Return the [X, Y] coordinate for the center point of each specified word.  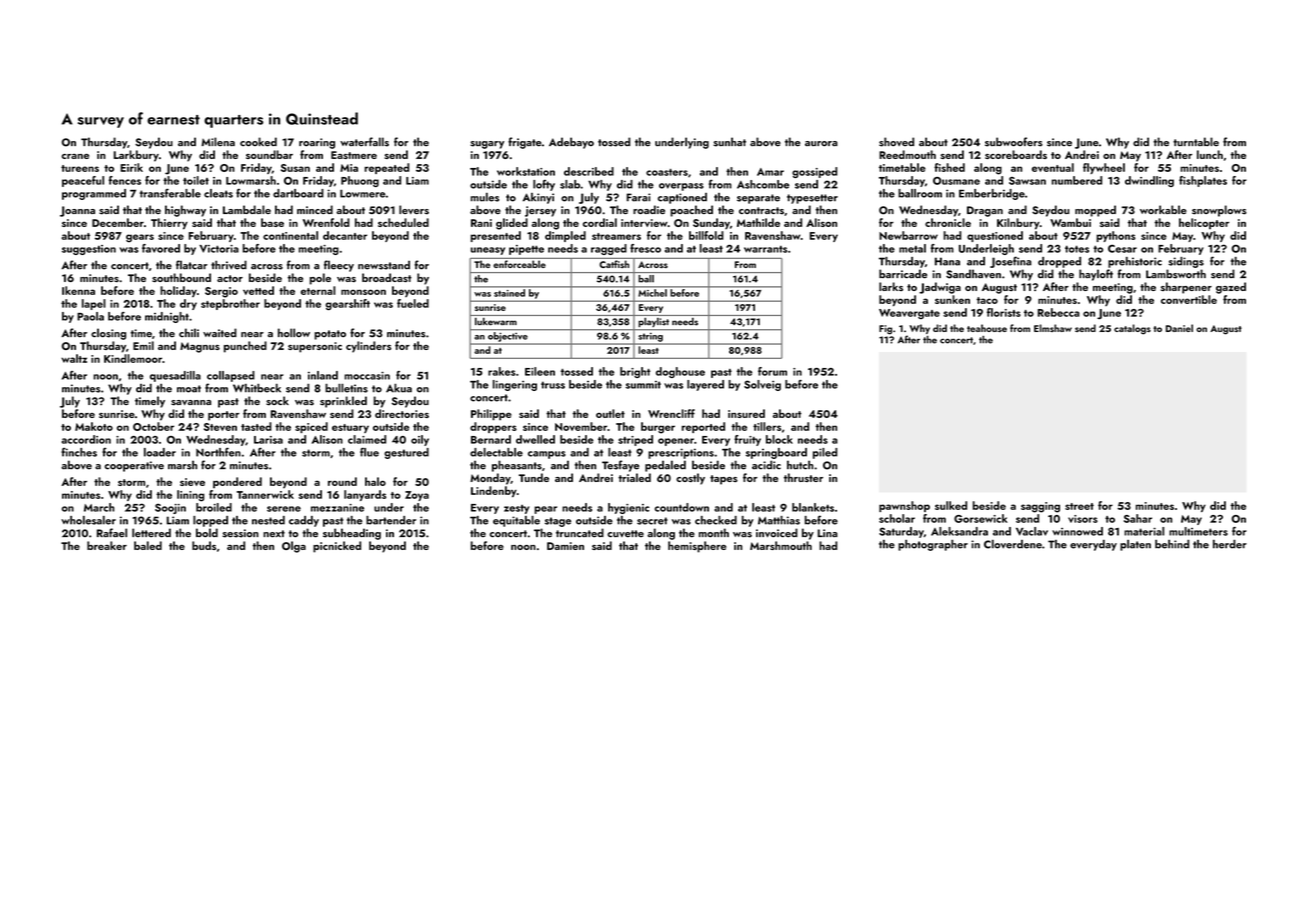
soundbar [269, 154]
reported [703, 427]
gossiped [814, 172]
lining [190, 496]
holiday [178, 291]
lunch [1210, 154]
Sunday [711, 224]
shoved [896, 142]
